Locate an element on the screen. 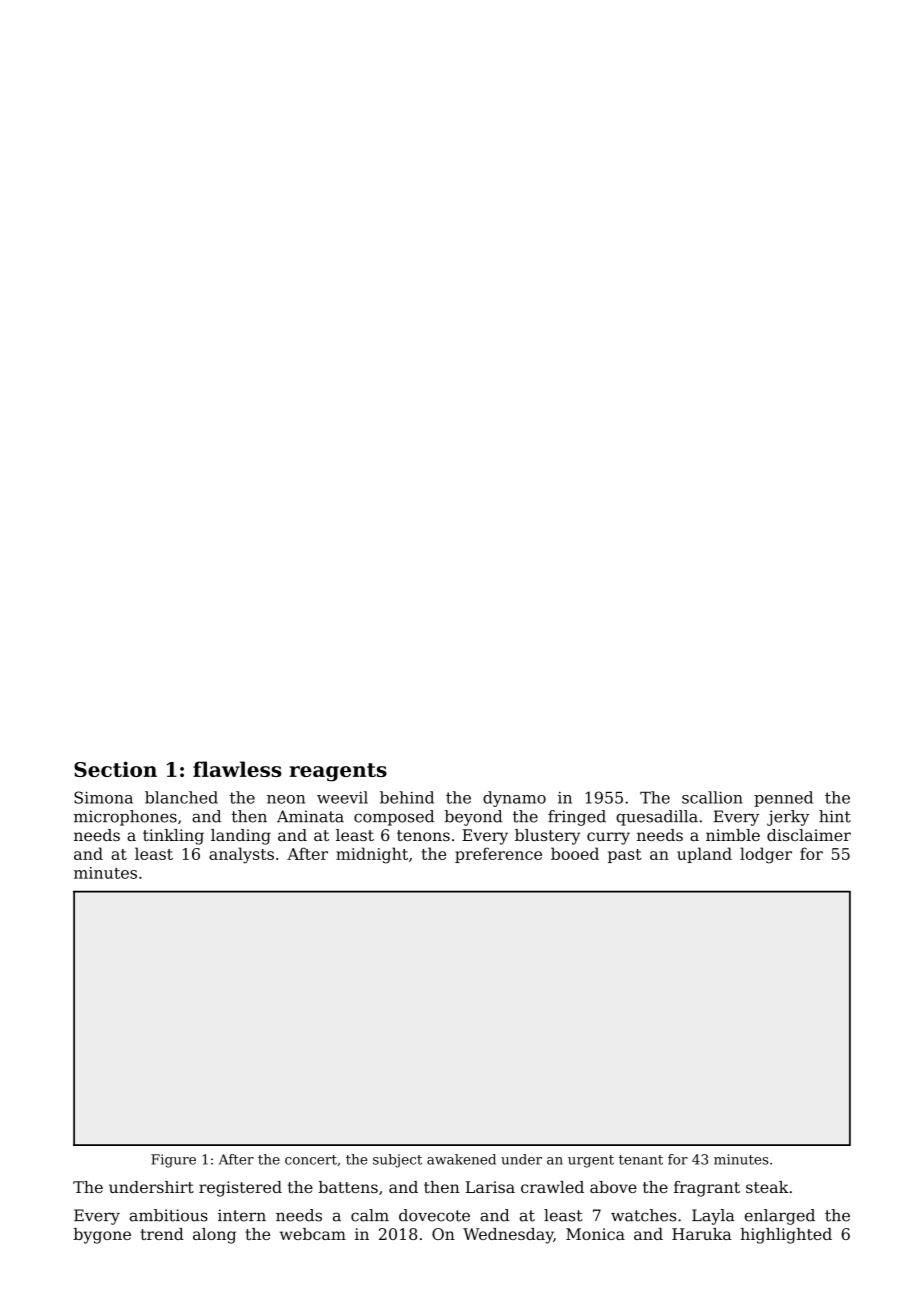  concert is located at coordinates (311, 1160).
